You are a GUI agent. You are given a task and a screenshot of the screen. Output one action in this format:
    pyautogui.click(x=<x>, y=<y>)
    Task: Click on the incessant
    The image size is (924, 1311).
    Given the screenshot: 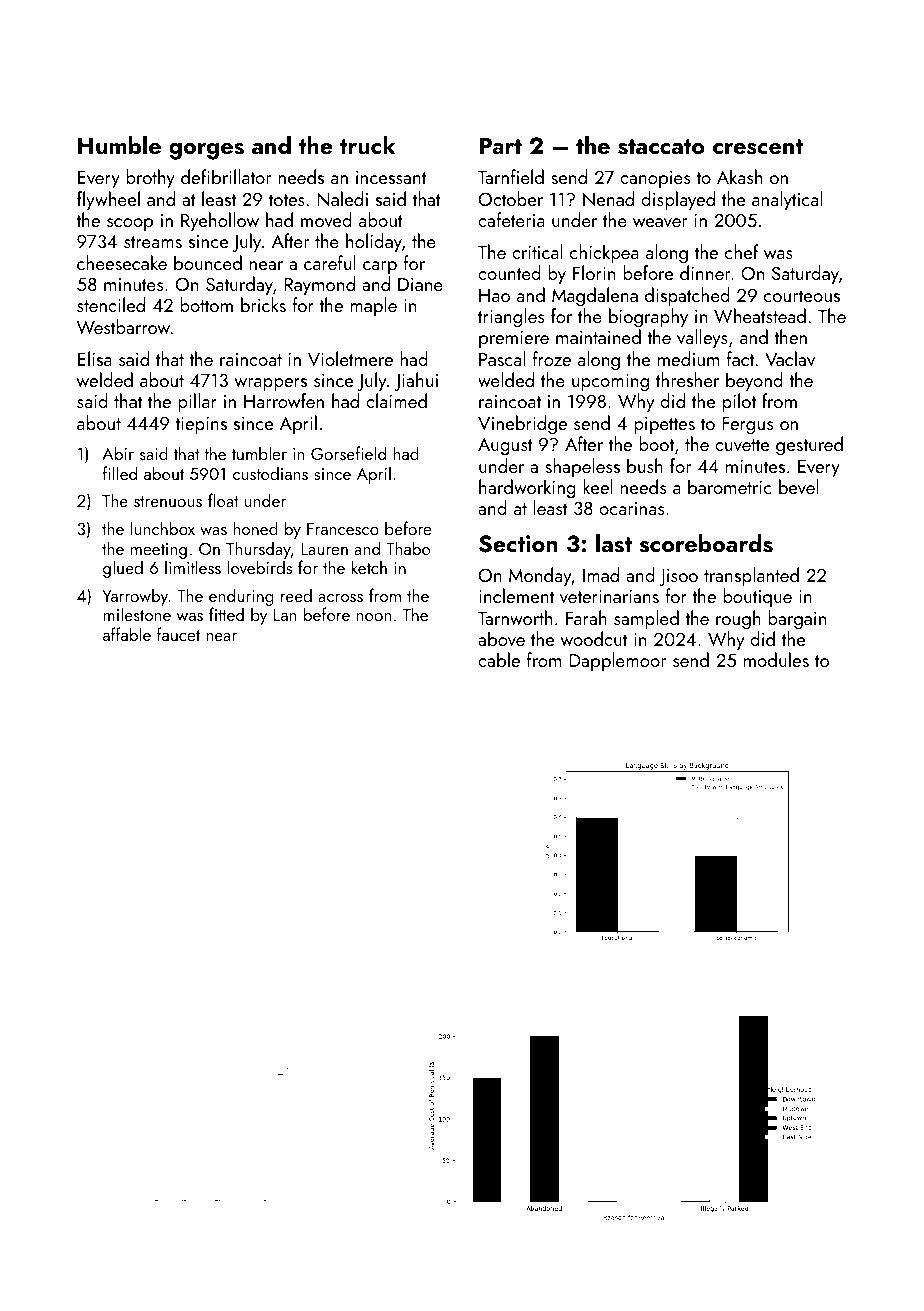 What is the action you would take?
    pyautogui.click(x=391, y=177)
